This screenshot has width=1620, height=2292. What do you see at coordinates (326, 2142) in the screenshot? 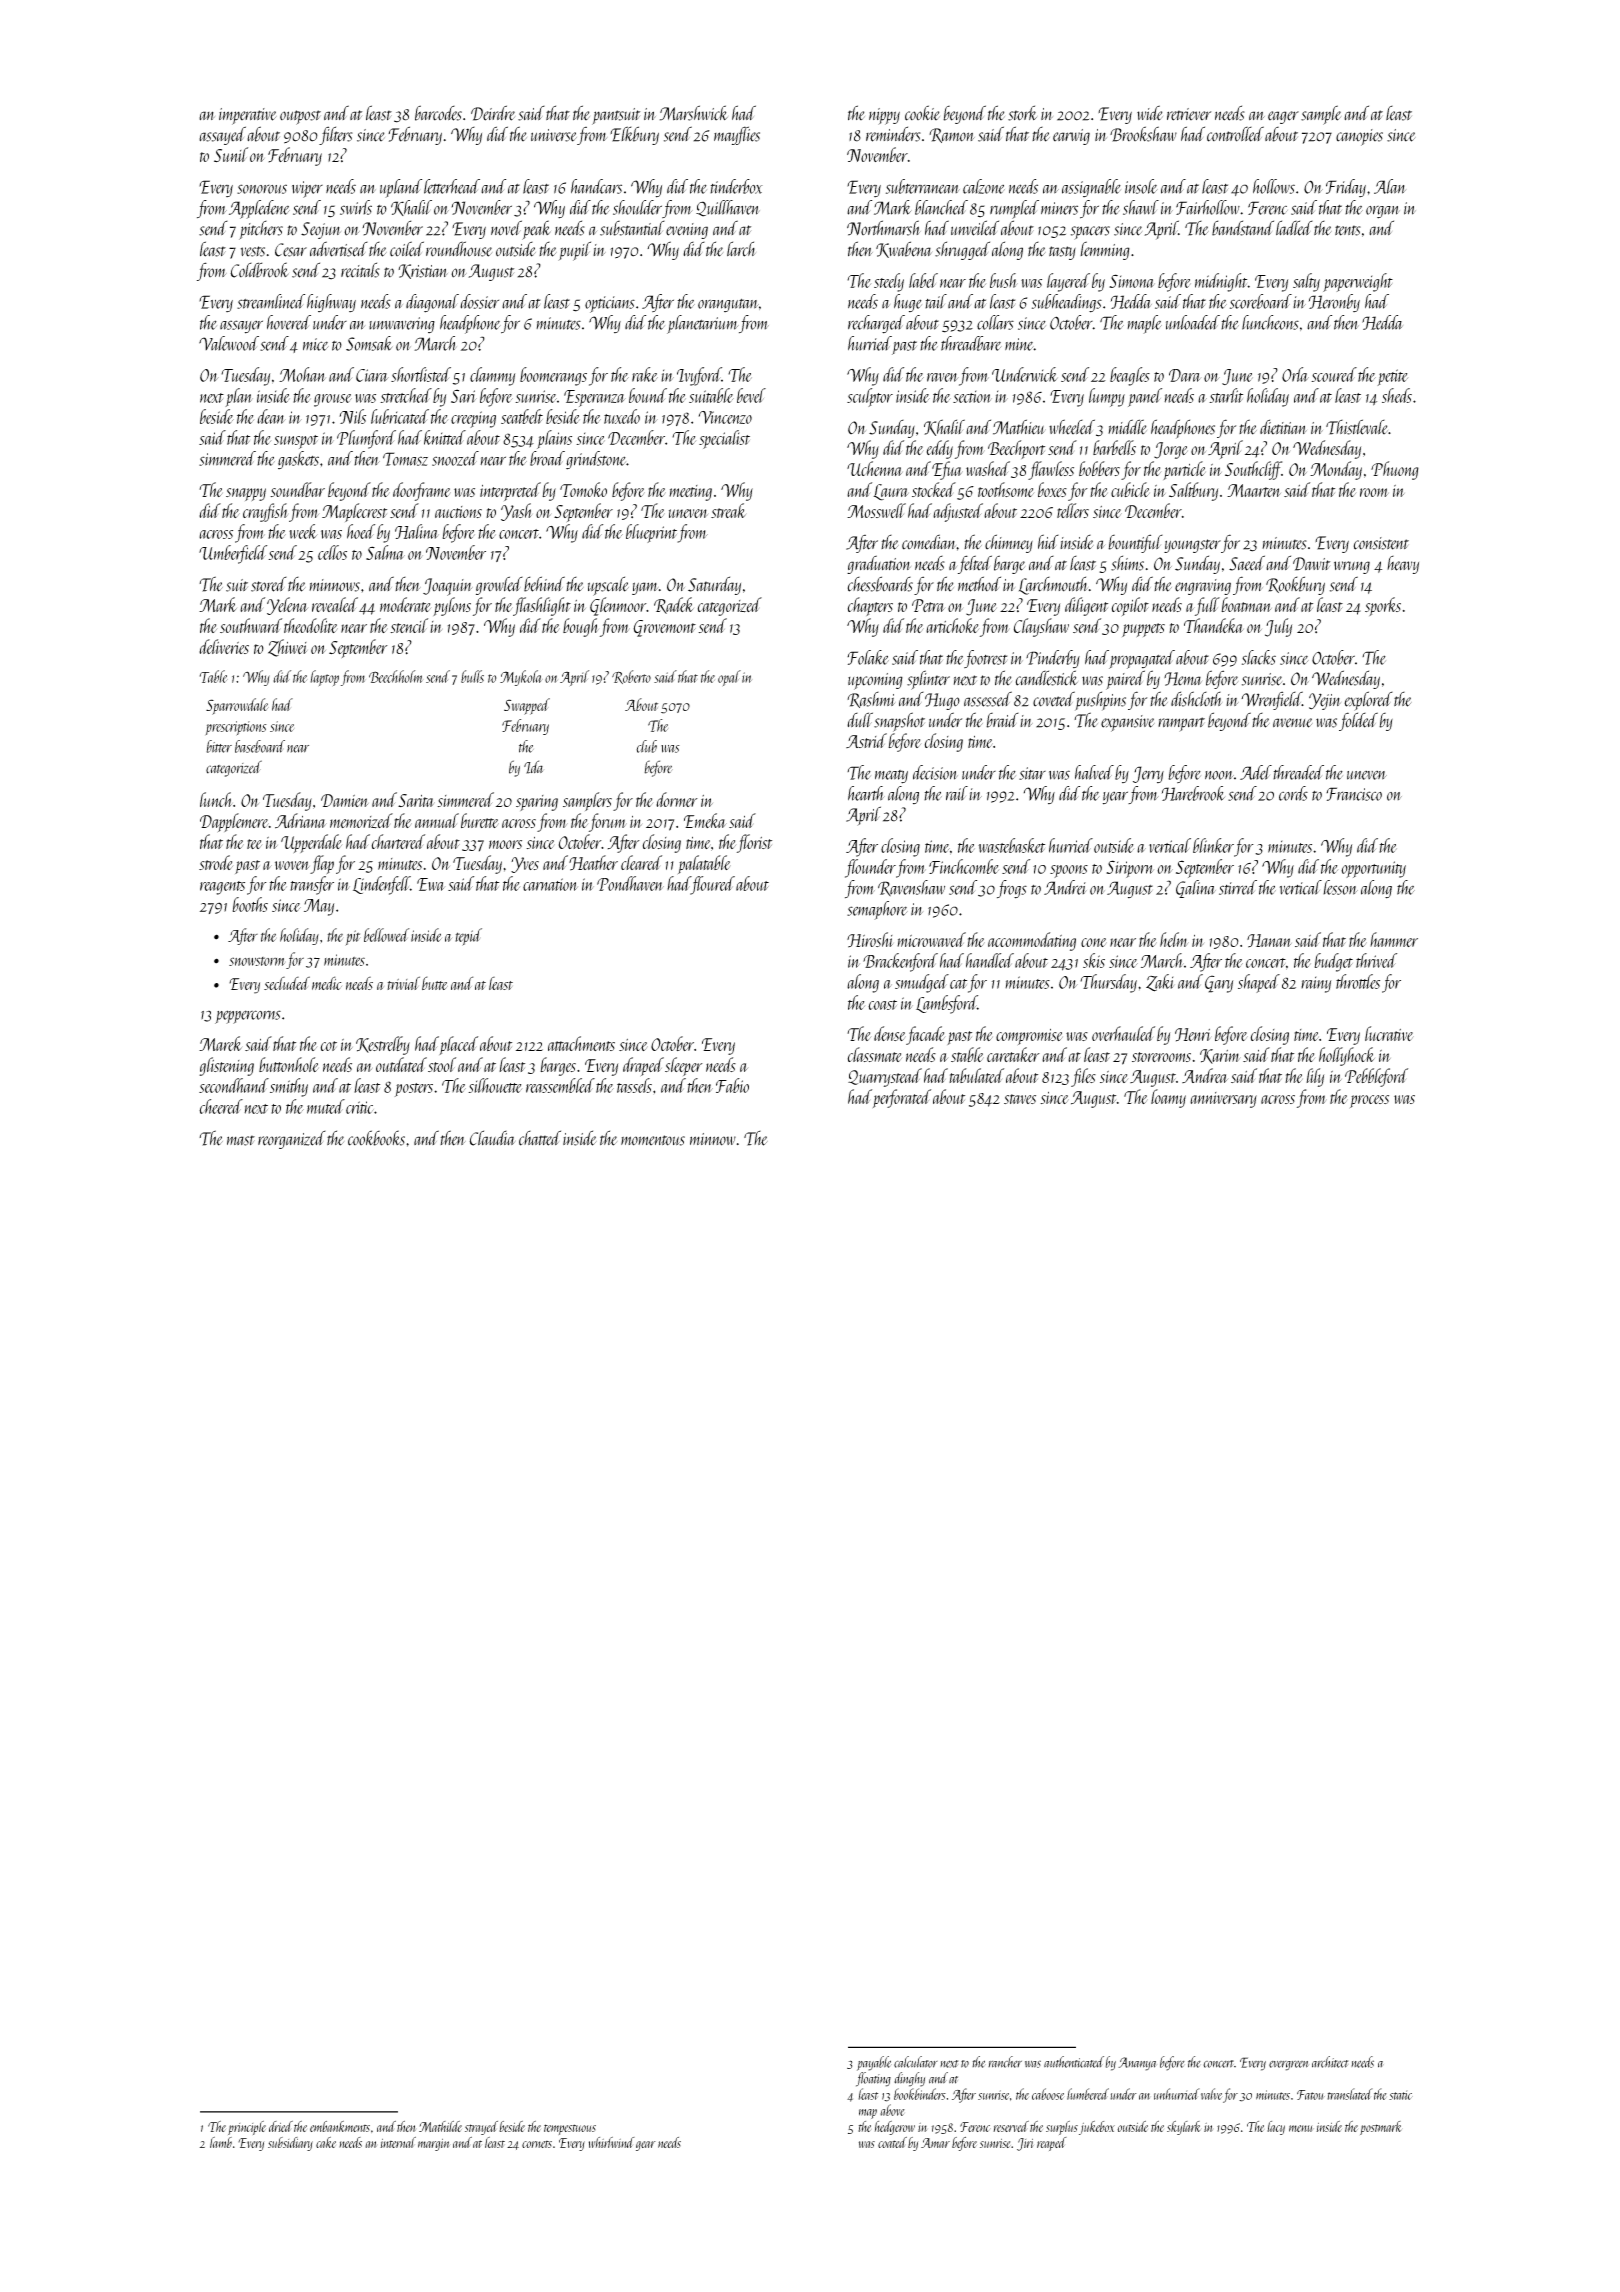
I see `cake` at bounding box center [326, 2142].
